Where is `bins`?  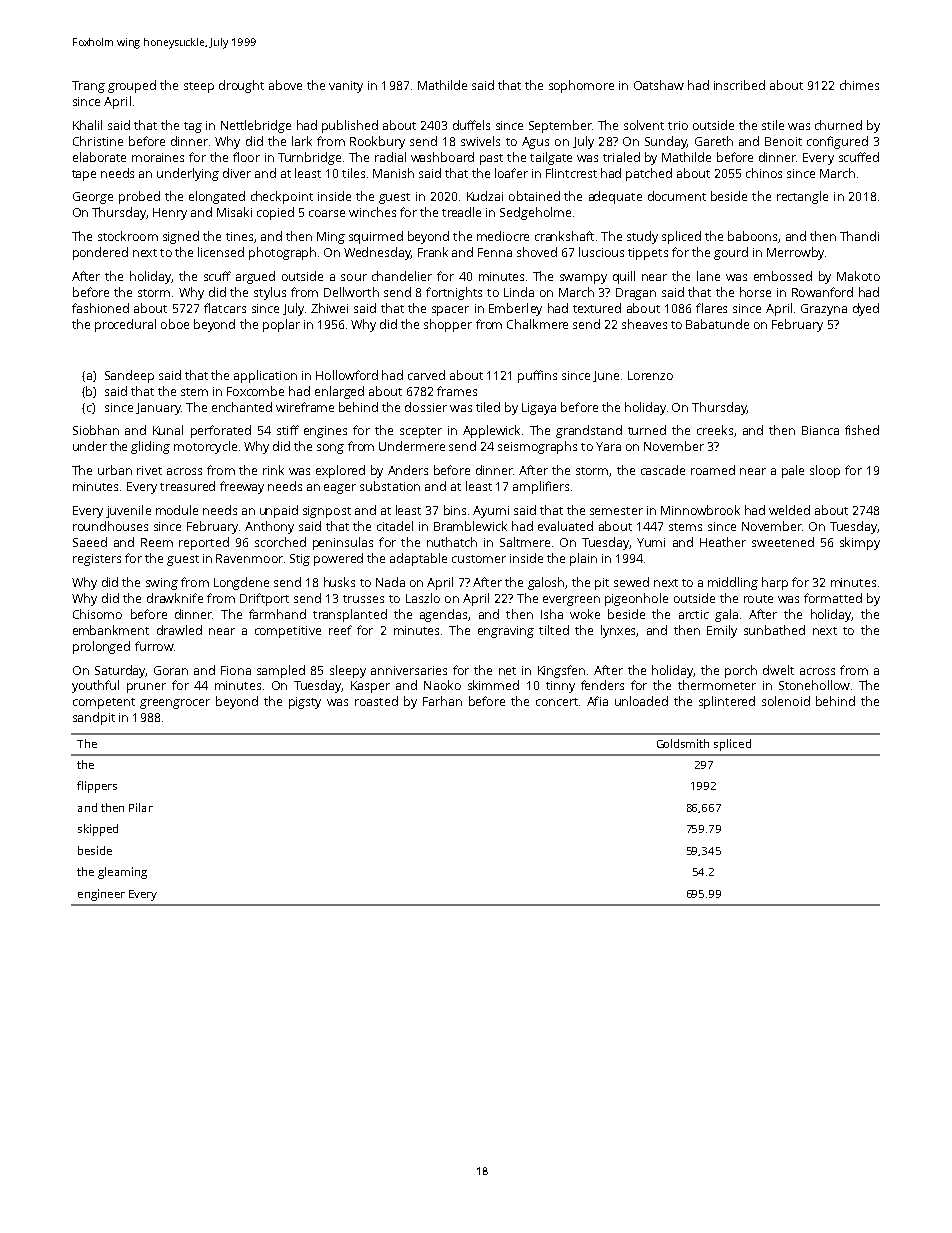 bins is located at coordinates (455, 510).
